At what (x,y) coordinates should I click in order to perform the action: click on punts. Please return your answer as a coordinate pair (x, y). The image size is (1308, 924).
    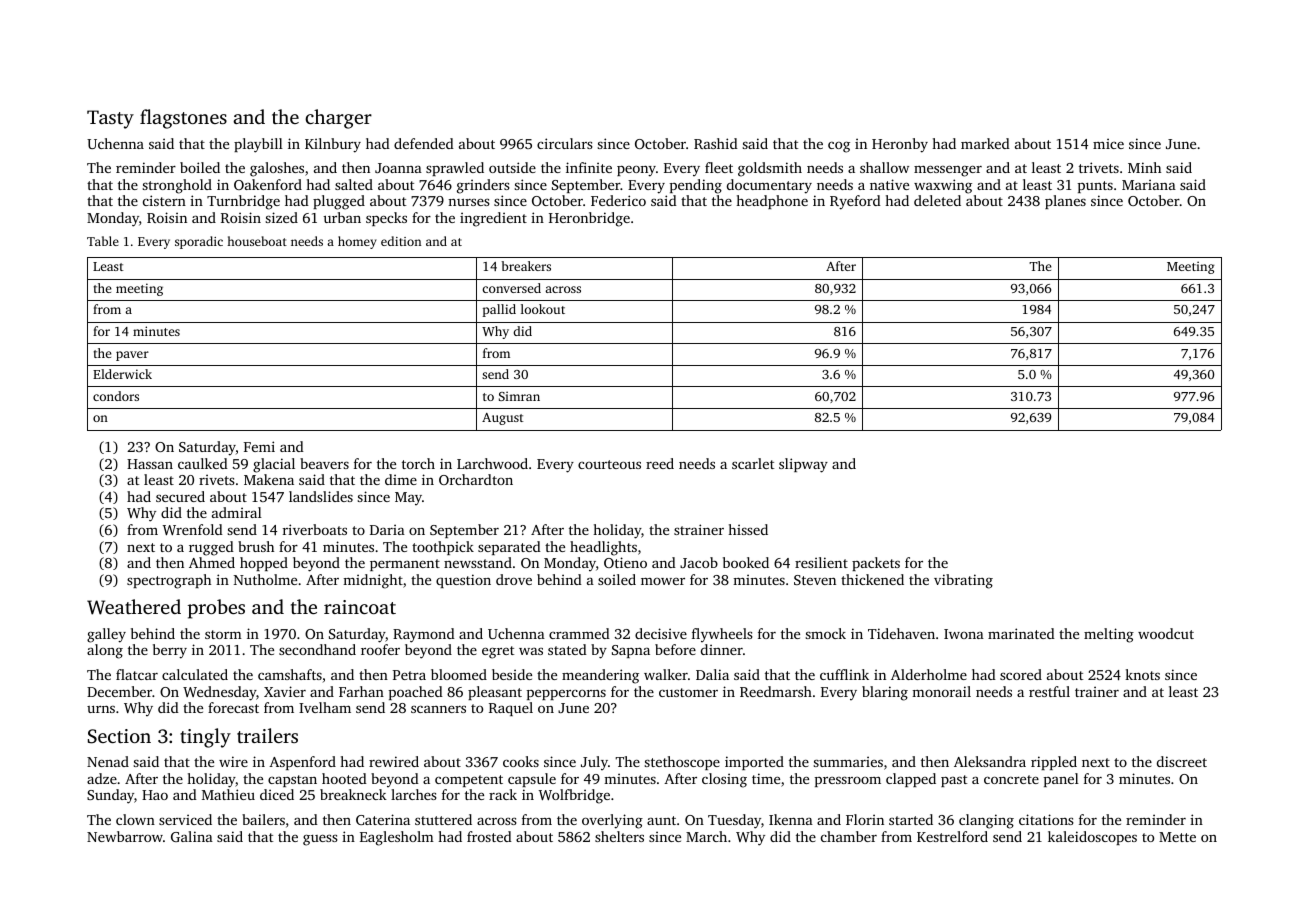
    Looking at the image, I should click on (1095, 187).
